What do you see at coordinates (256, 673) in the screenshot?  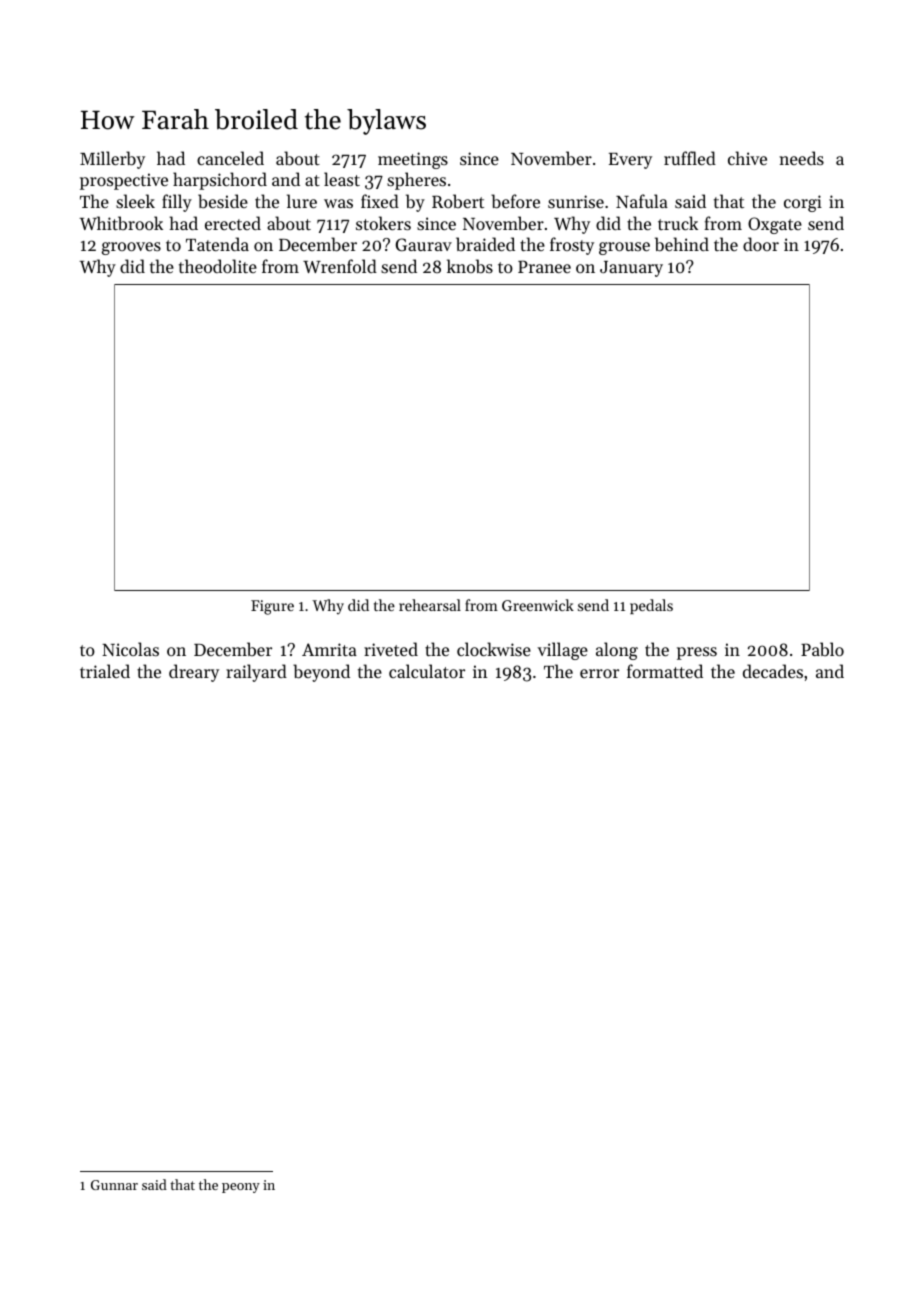 I see `railyard` at bounding box center [256, 673].
